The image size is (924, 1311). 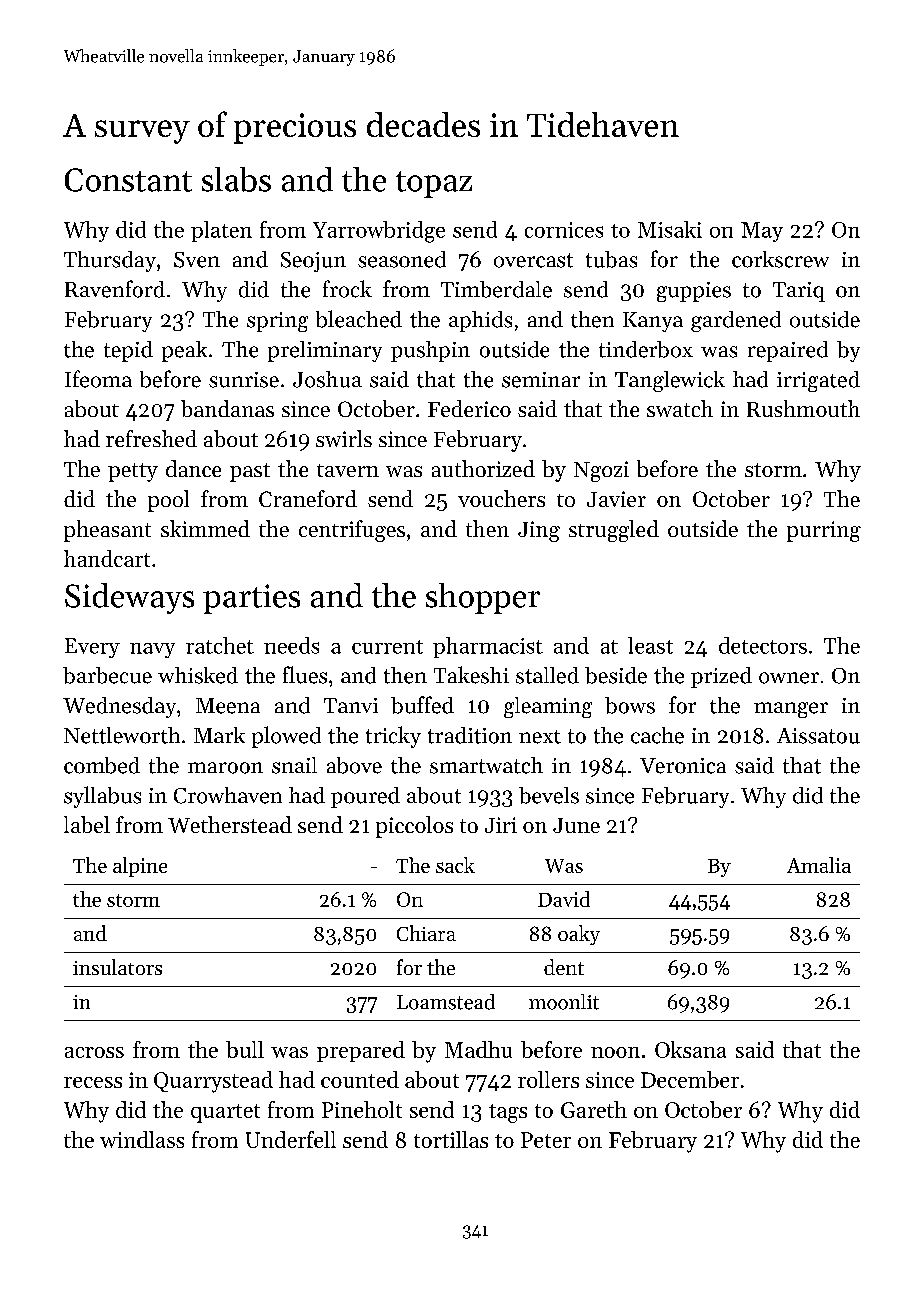 I want to click on May, so click(x=762, y=232).
